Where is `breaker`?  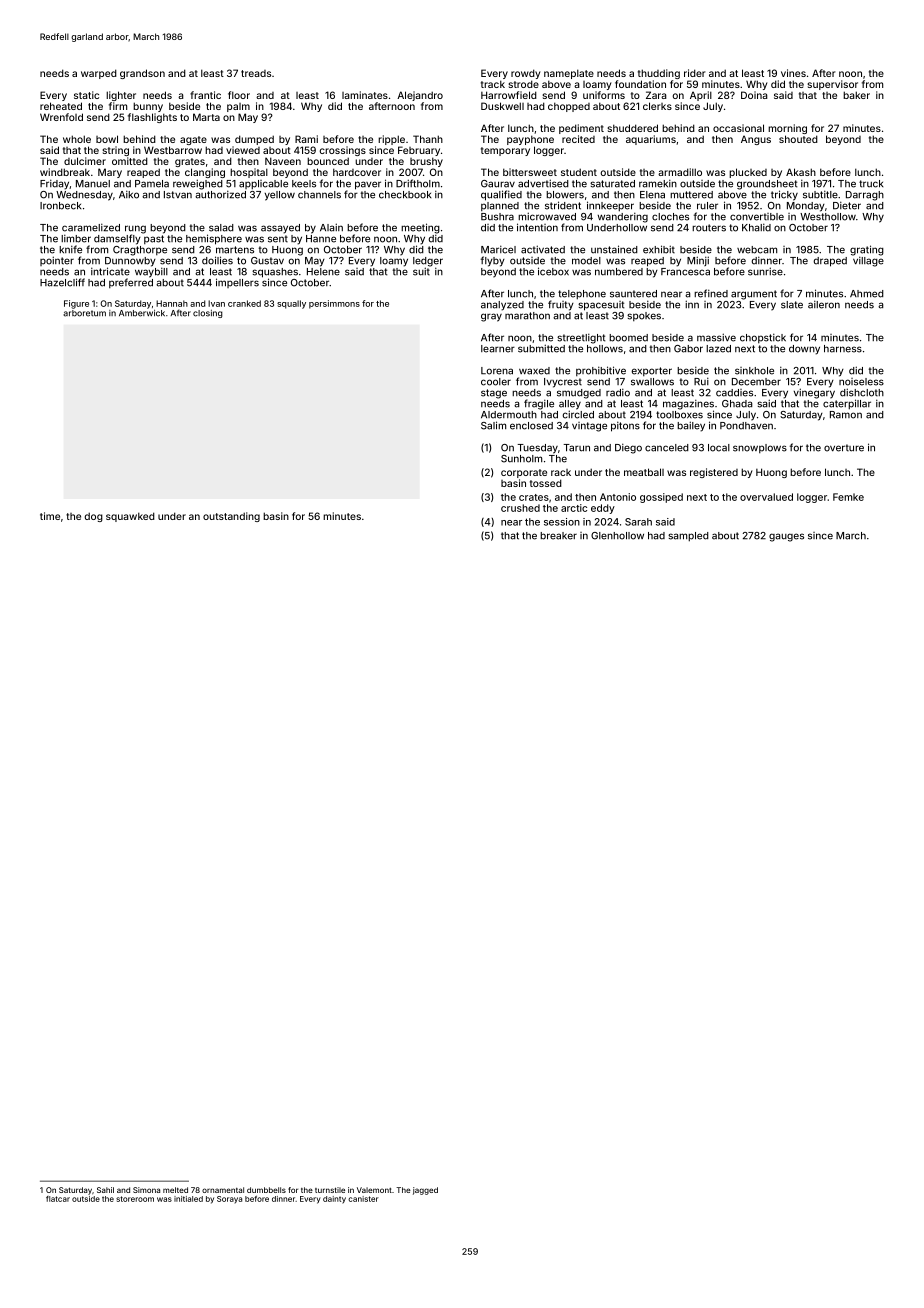 breaker is located at coordinates (558, 536).
